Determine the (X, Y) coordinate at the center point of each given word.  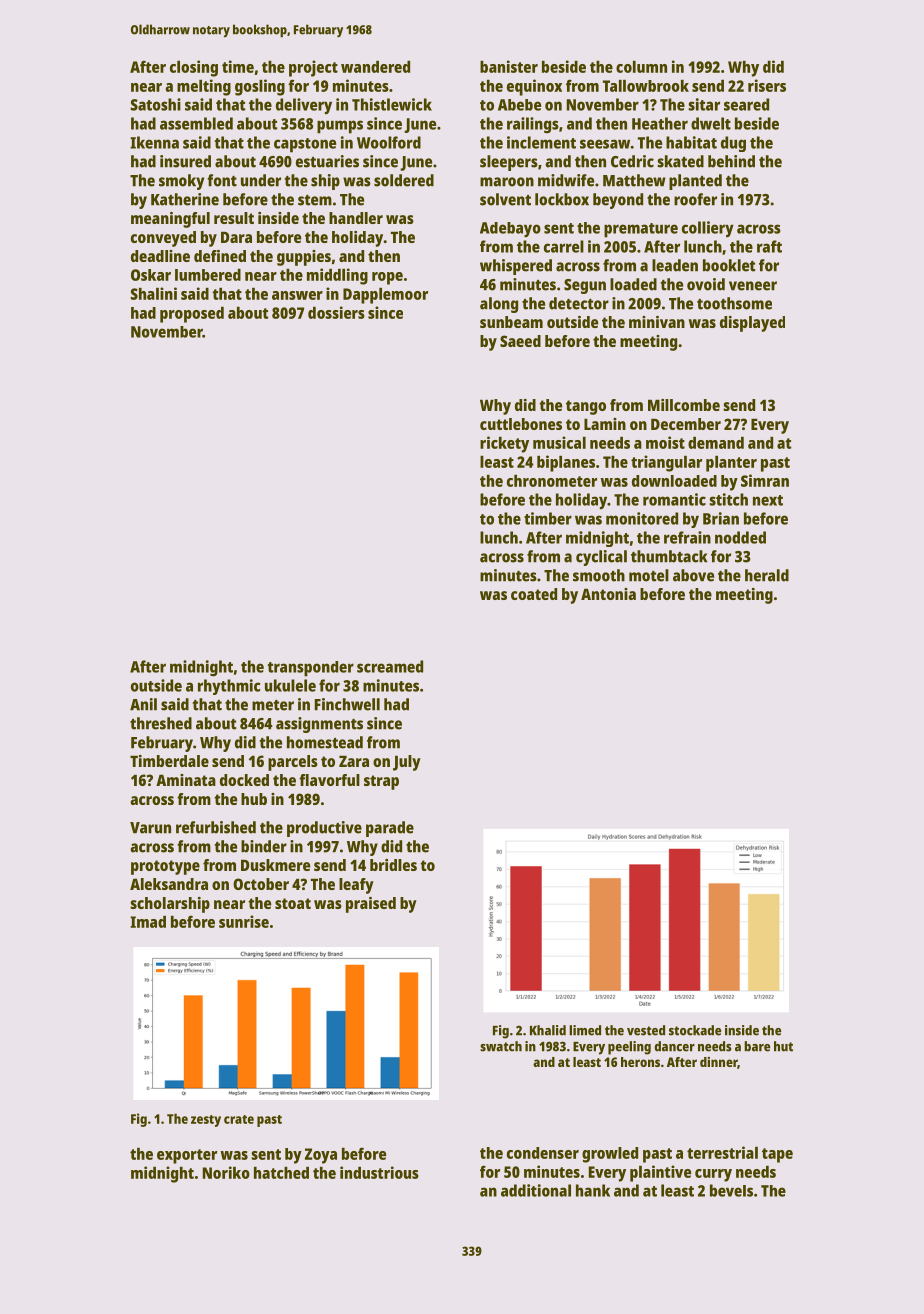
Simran (765, 480)
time (238, 66)
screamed (390, 666)
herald (767, 575)
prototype (165, 867)
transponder (310, 669)
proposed (192, 315)
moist (665, 442)
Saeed (520, 341)
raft (769, 246)
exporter (187, 1156)
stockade (695, 1030)
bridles (393, 865)
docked (244, 780)
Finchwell (347, 704)
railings (533, 125)
